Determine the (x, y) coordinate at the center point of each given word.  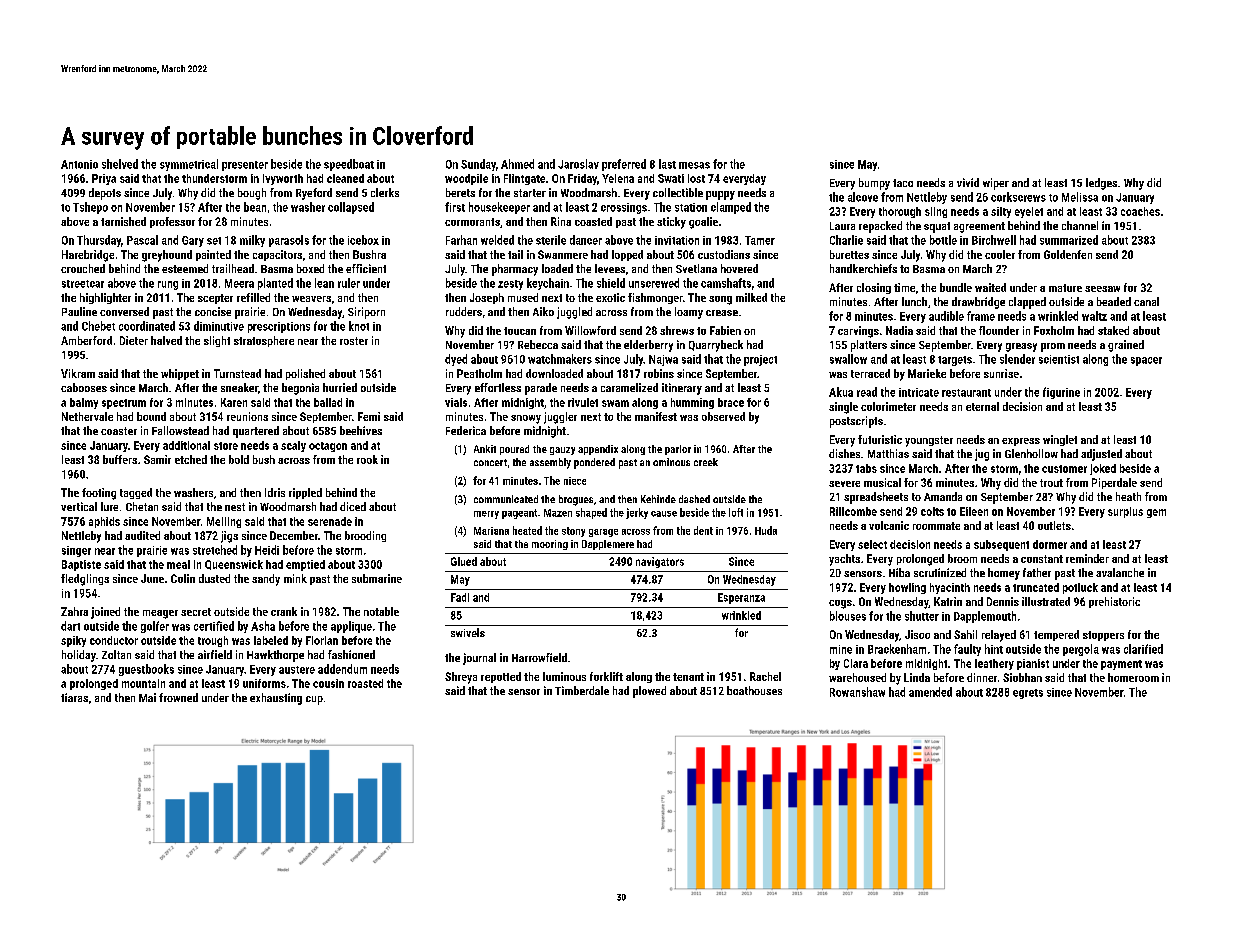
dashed (694, 499)
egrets (1028, 694)
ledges (1101, 184)
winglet (1060, 440)
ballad (328, 402)
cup (314, 700)
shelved (120, 164)
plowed (649, 692)
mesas (694, 165)
